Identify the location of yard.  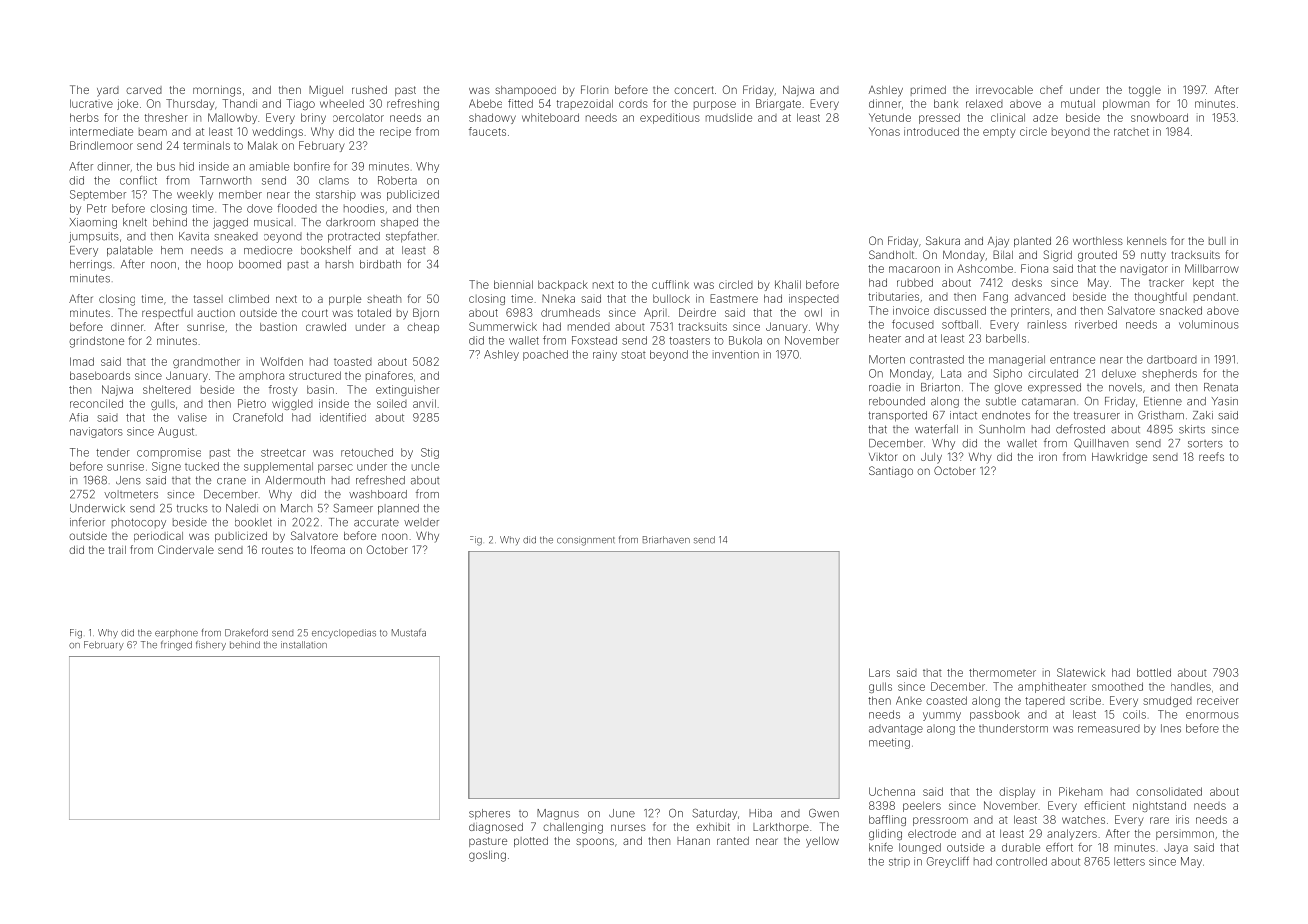
(108, 91).
